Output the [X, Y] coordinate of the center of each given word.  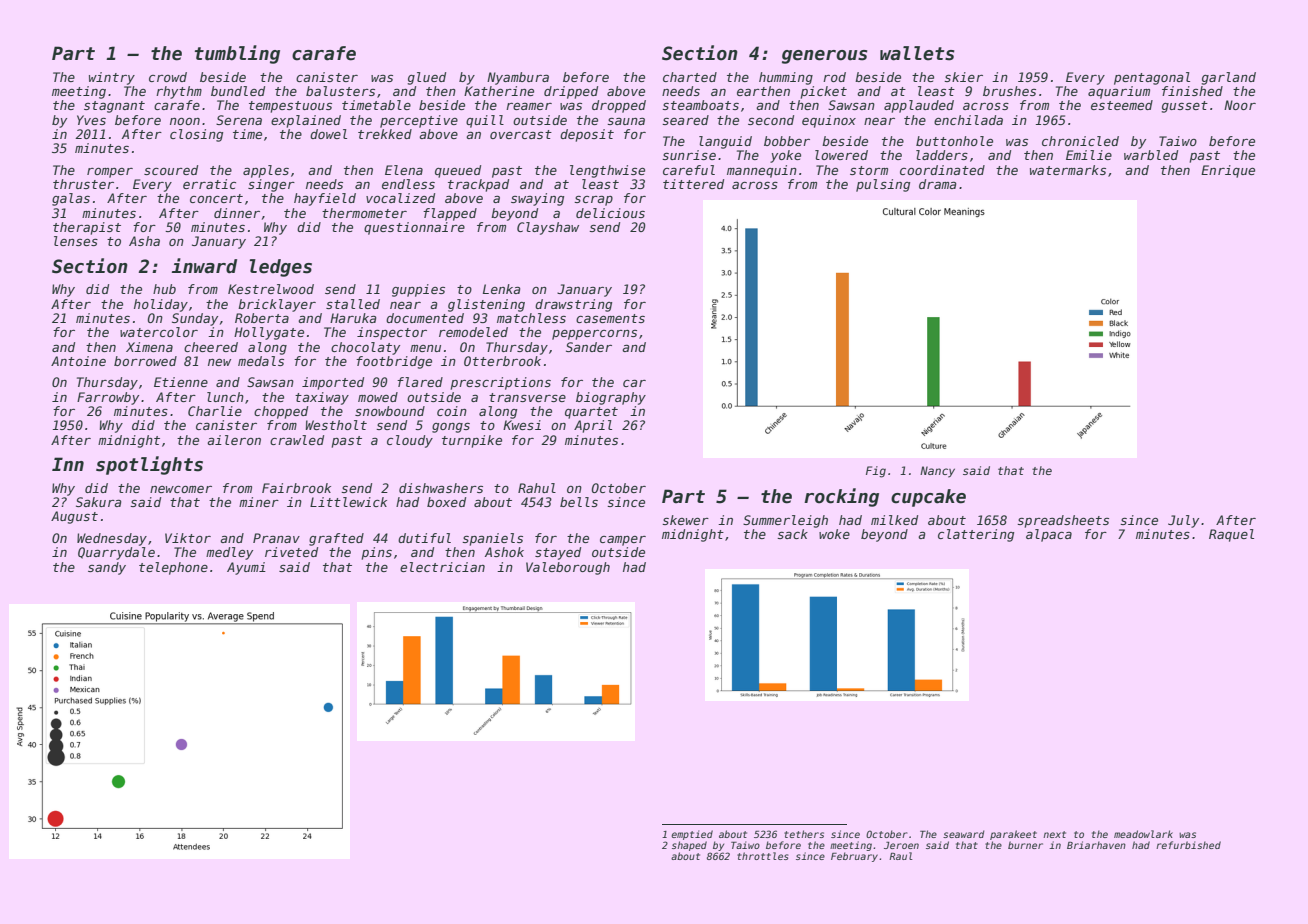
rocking [841, 497]
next [1054, 834]
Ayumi [246, 568]
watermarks [1068, 170]
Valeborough [568, 568]
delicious [610, 213]
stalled [353, 304]
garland [1229, 78]
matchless [531, 318]
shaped [689, 846]
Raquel [1231, 535]
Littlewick [348, 502]
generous [824, 57]
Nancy [937, 472]
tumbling [237, 54]
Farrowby [108, 398]
